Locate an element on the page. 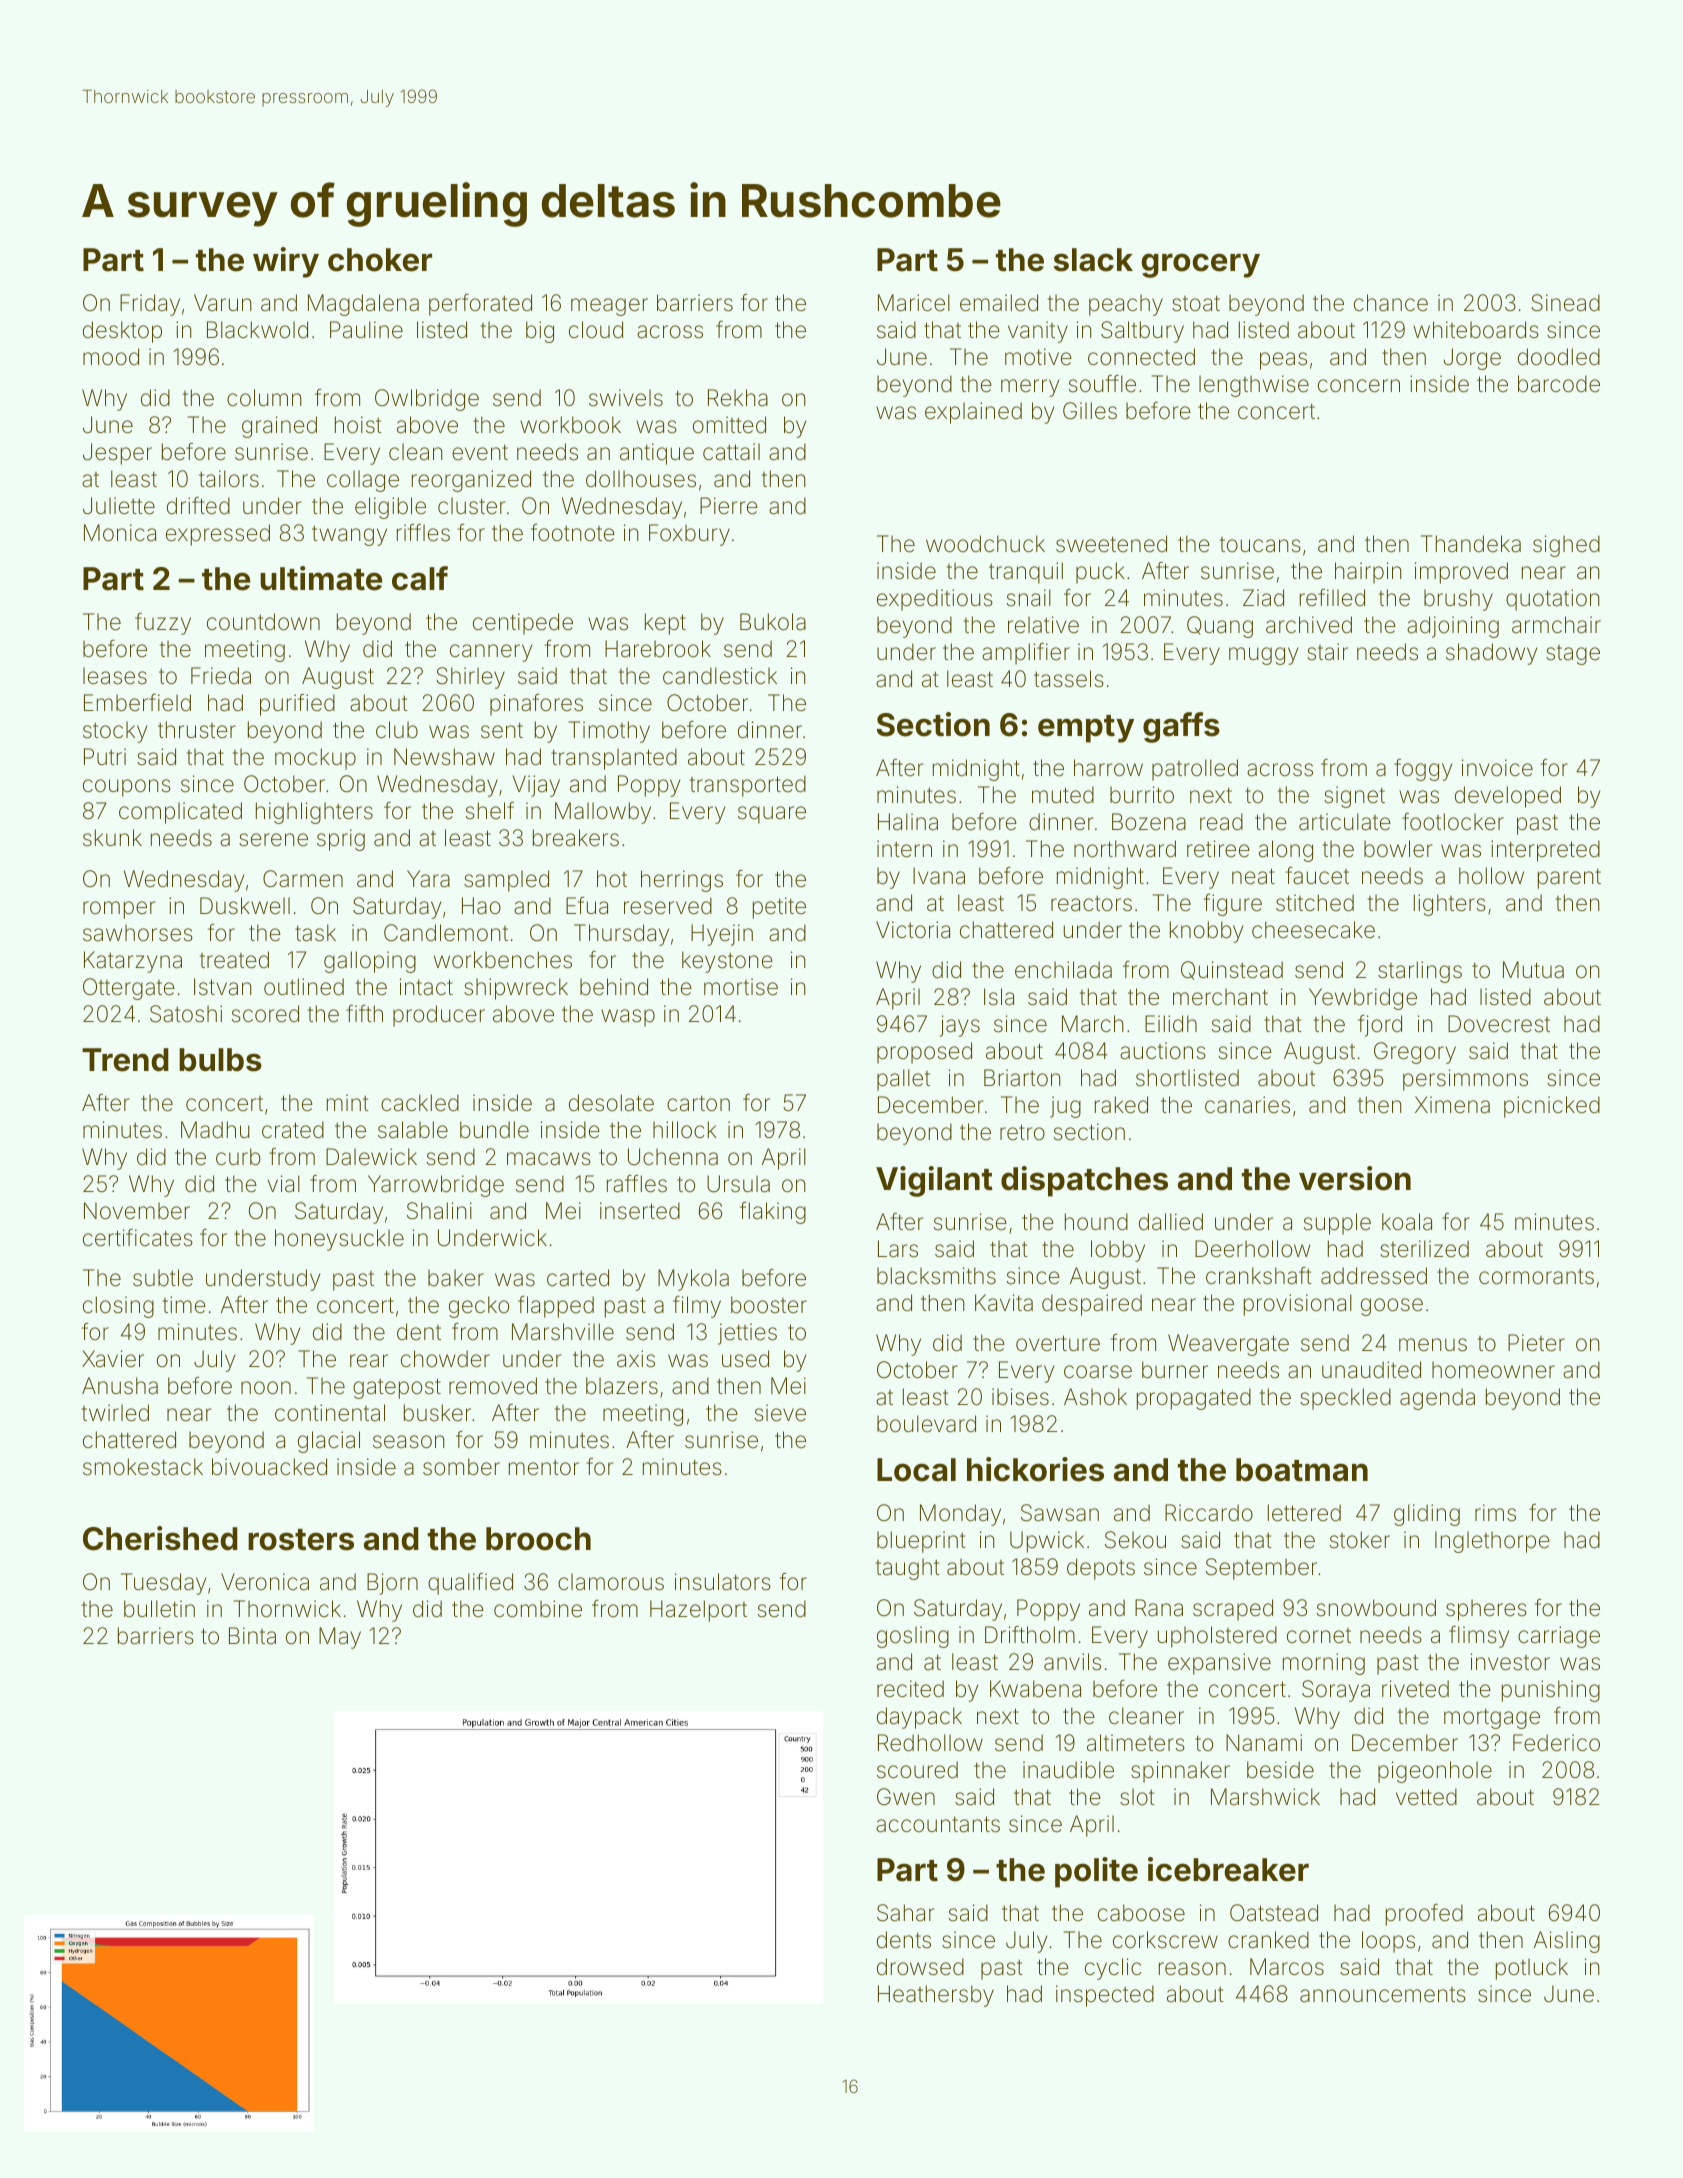  closing is located at coordinates (118, 1307).
